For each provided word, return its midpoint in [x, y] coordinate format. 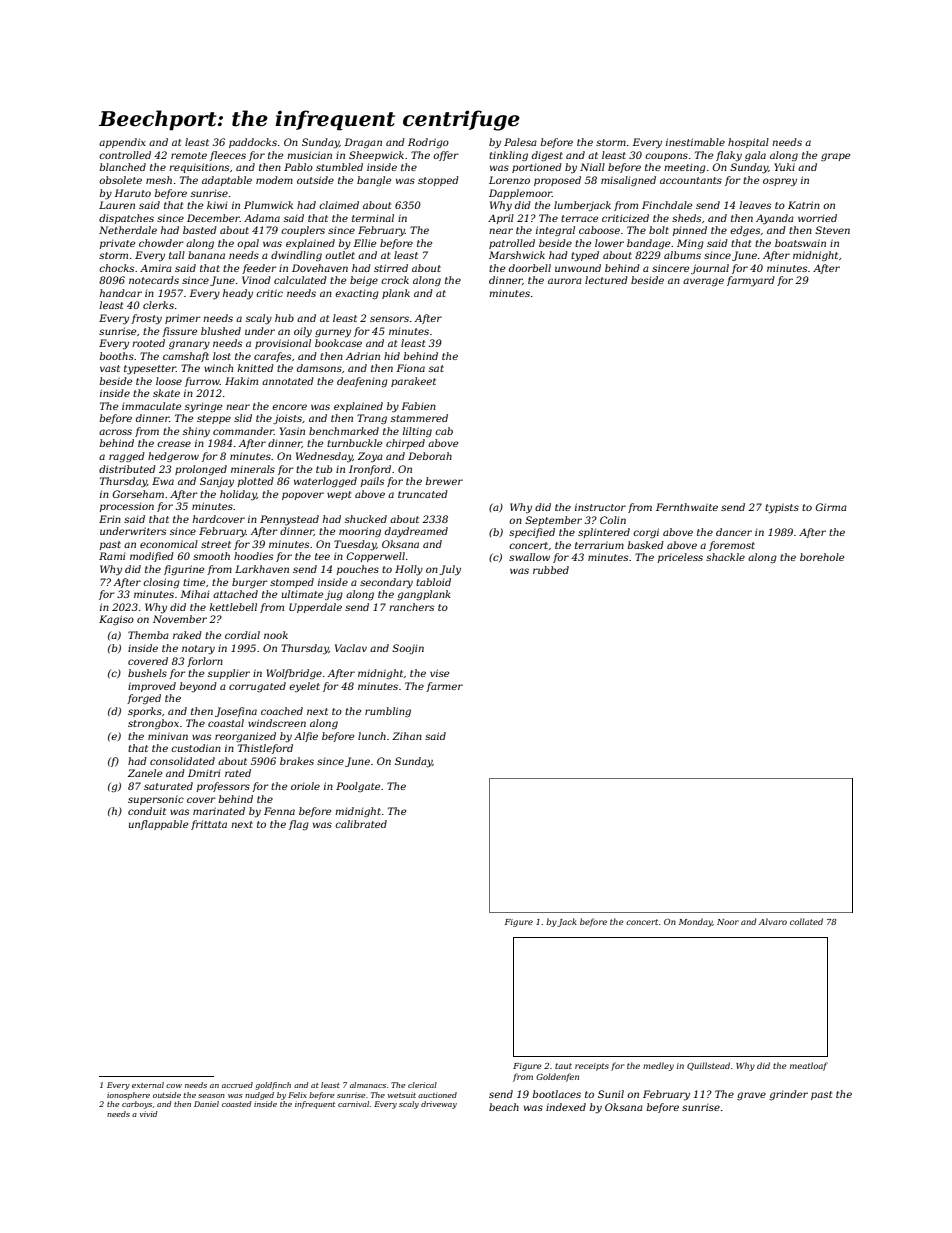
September [553, 521]
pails [372, 482]
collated [806, 921]
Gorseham [138, 494]
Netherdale [128, 230]
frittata [209, 825]
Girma [831, 507]
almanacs [368, 1085]
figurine [184, 570]
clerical [422, 1085]
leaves [755, 205]
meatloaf [809, 1066]
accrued [237, 1085]
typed [585, 256]
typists [782, 508]
